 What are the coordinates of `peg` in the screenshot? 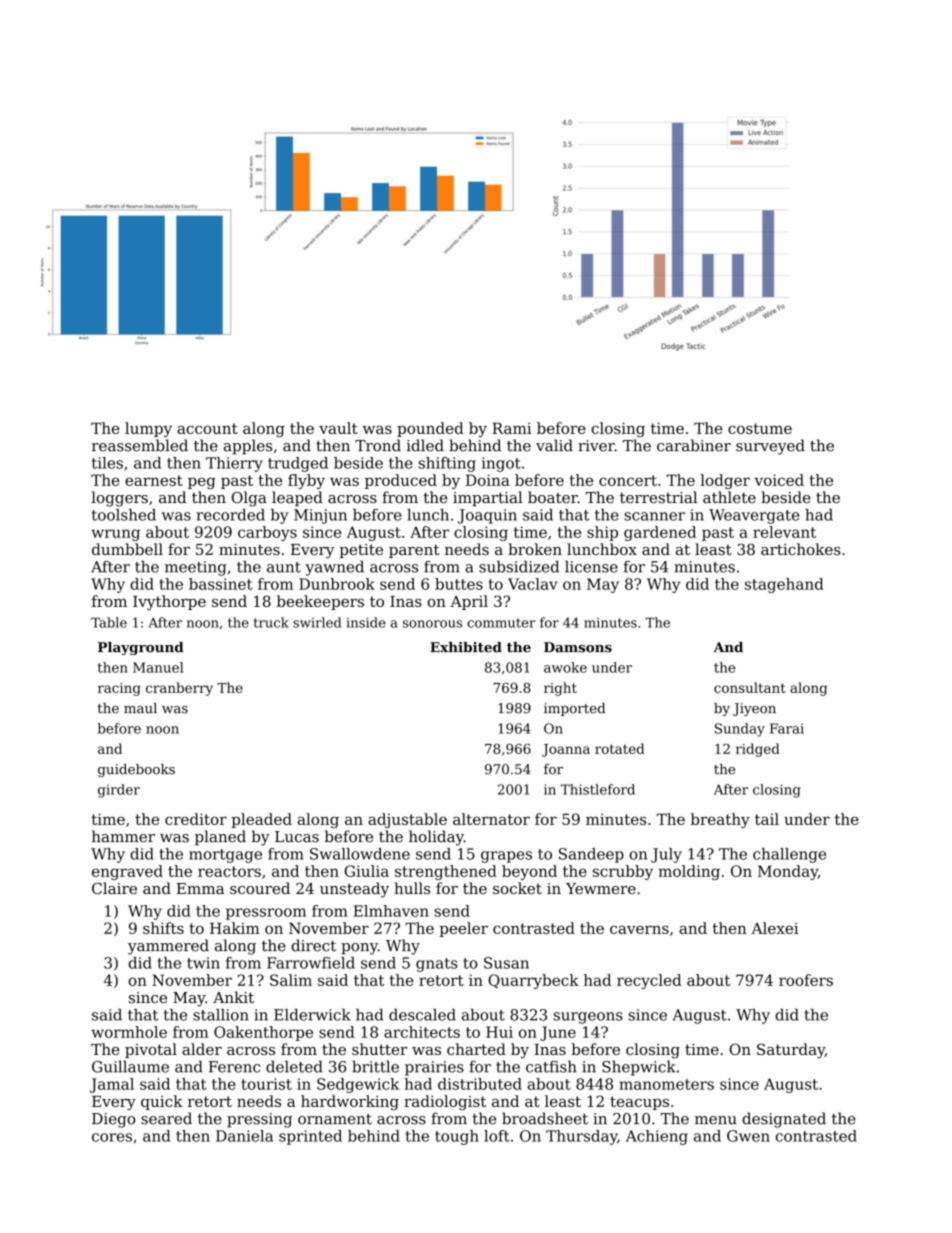 It's located at (202, 483).
